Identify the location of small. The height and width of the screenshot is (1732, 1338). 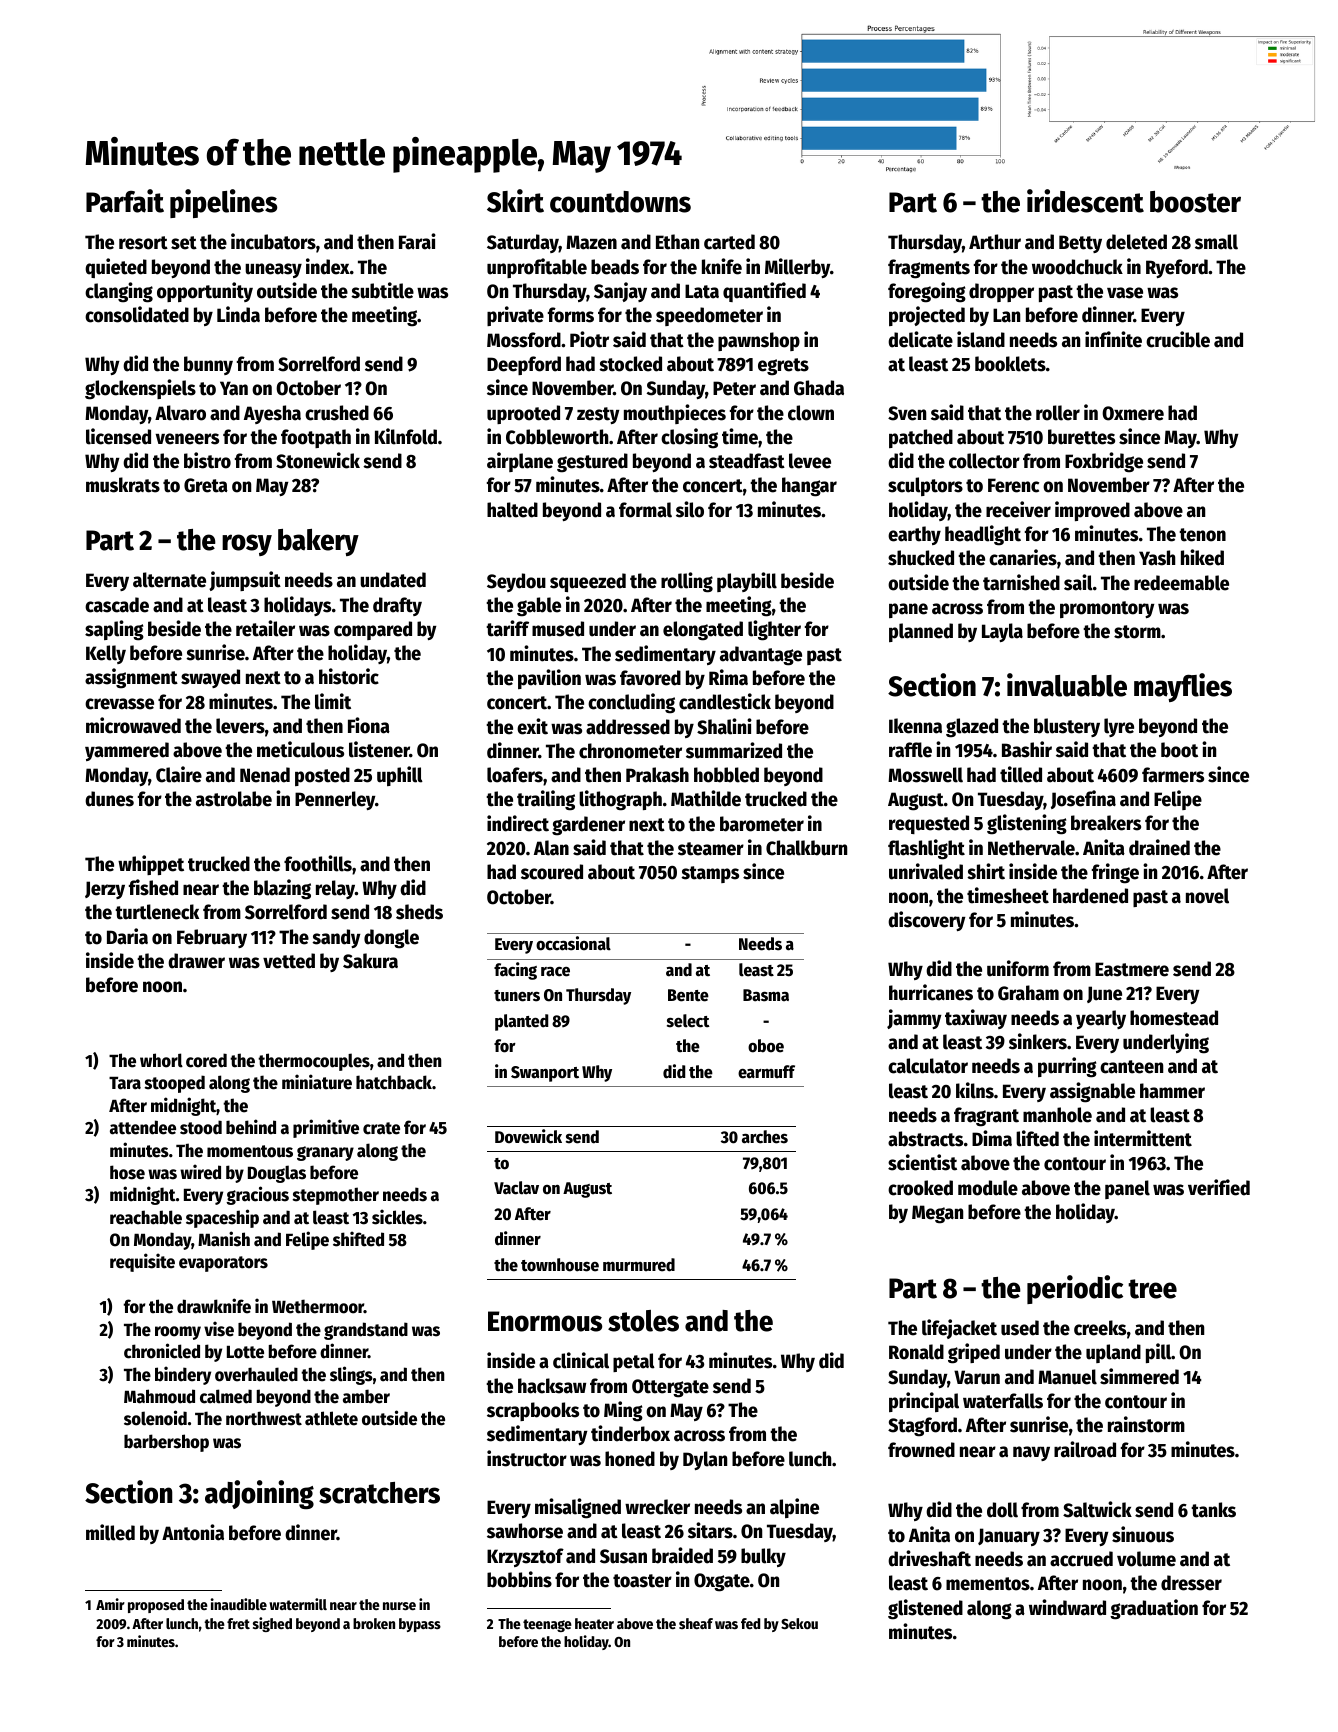
(1216, 242).
